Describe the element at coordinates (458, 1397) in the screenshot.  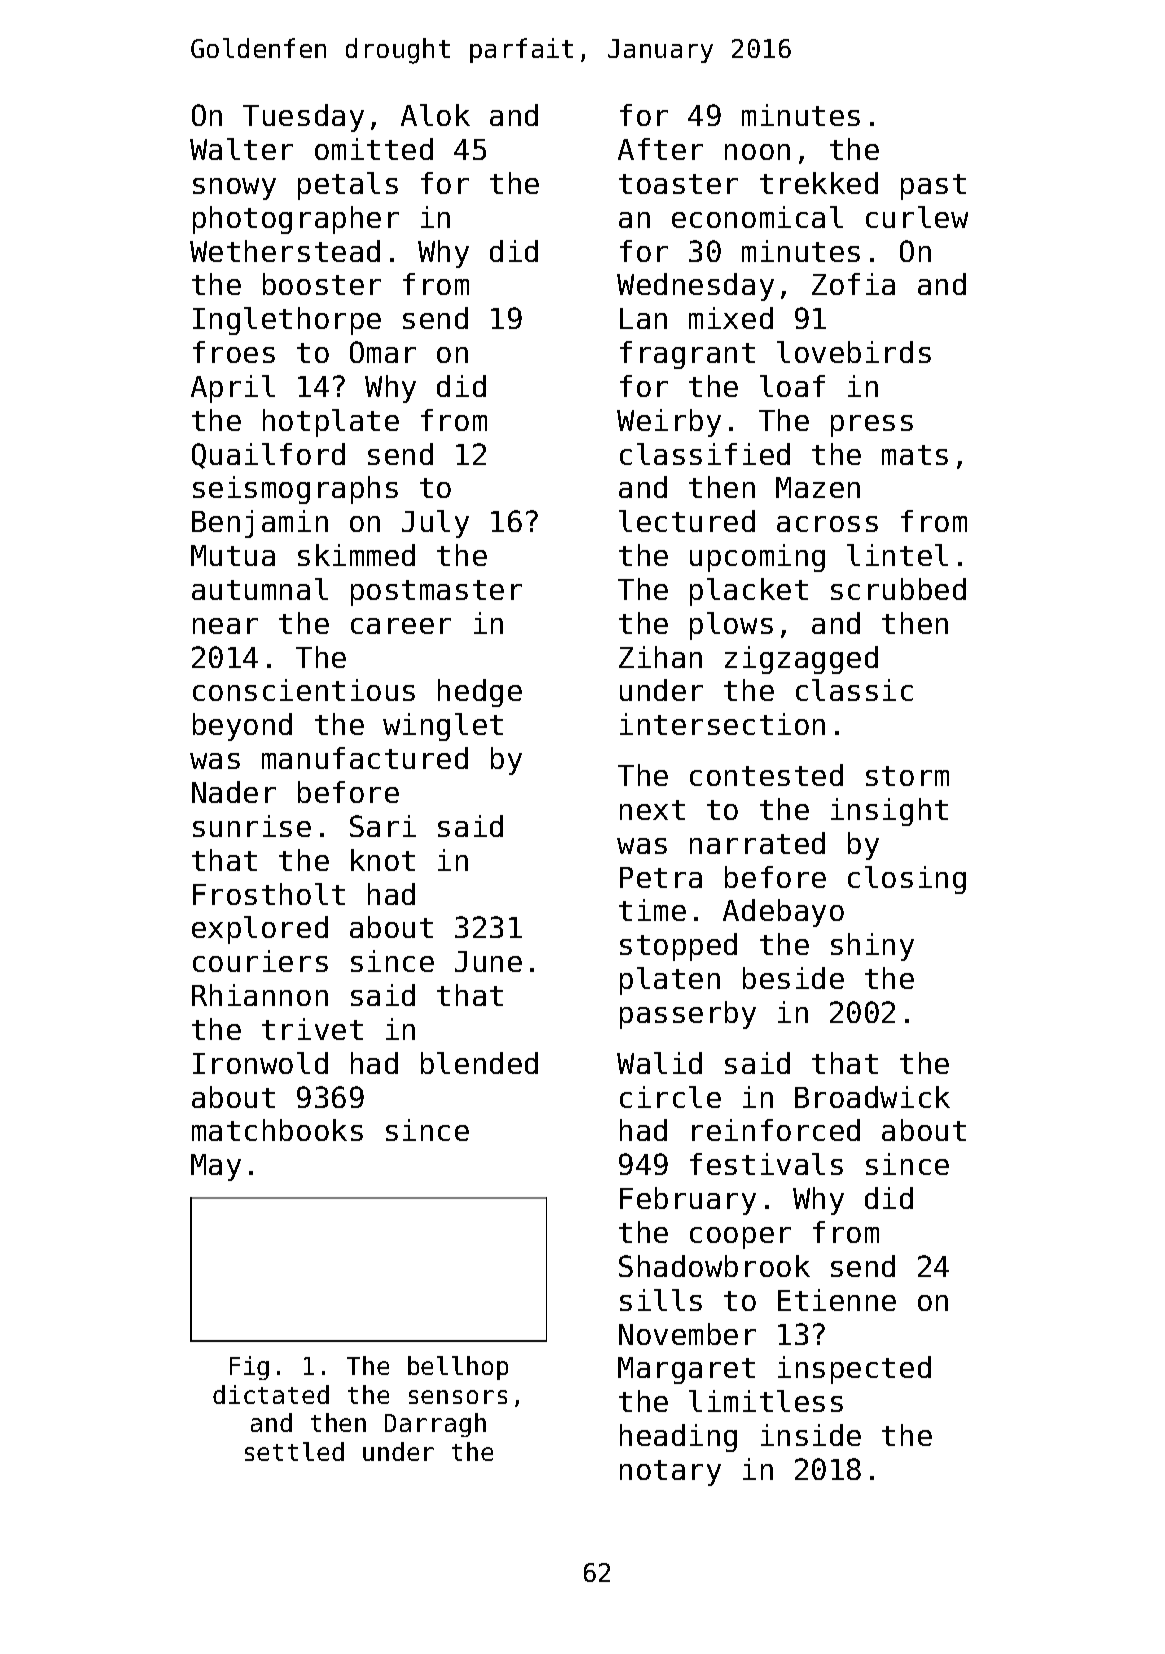
I see `sensors` at that location.
